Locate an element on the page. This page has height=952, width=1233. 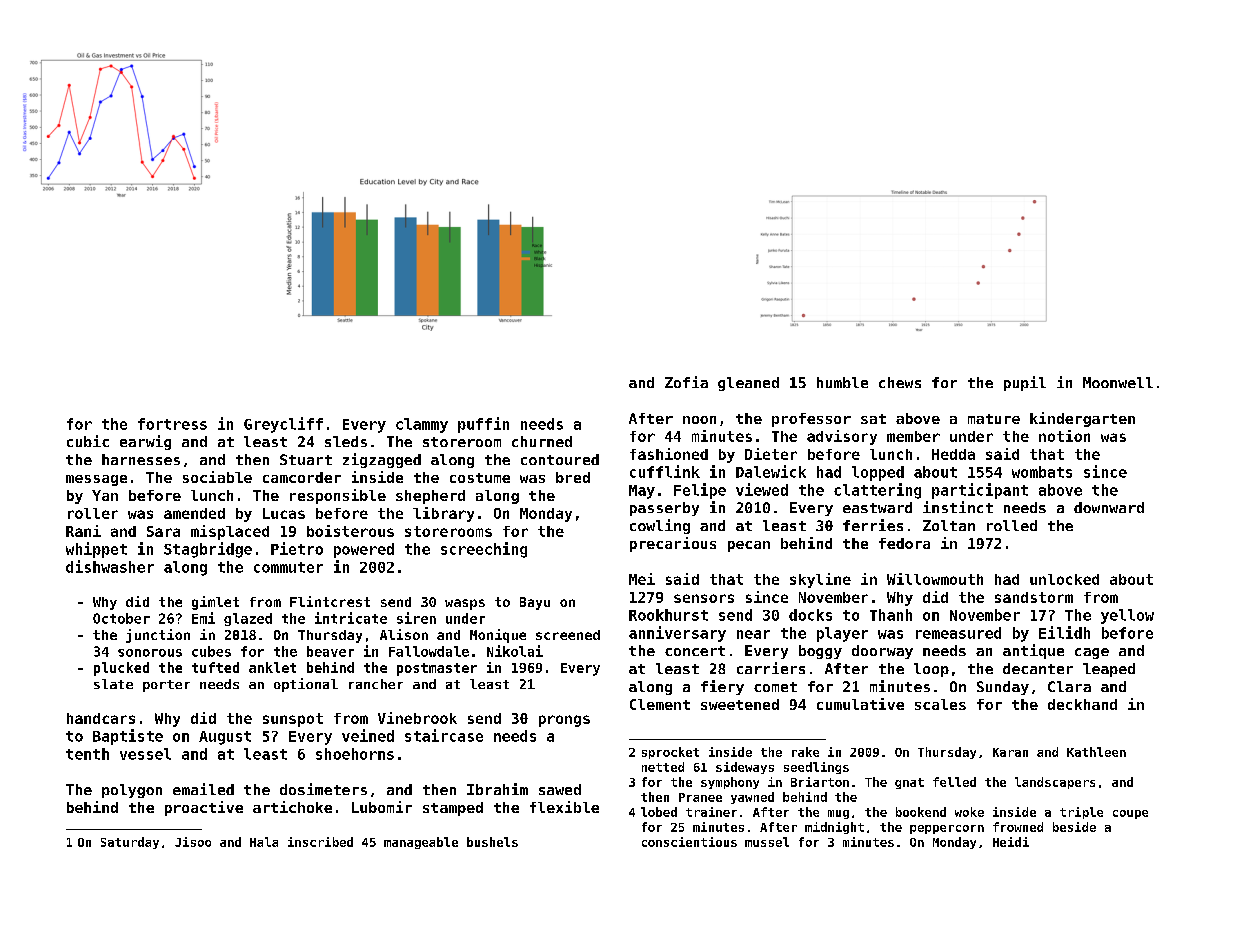
polygon is located at coordinates (132, 791).
